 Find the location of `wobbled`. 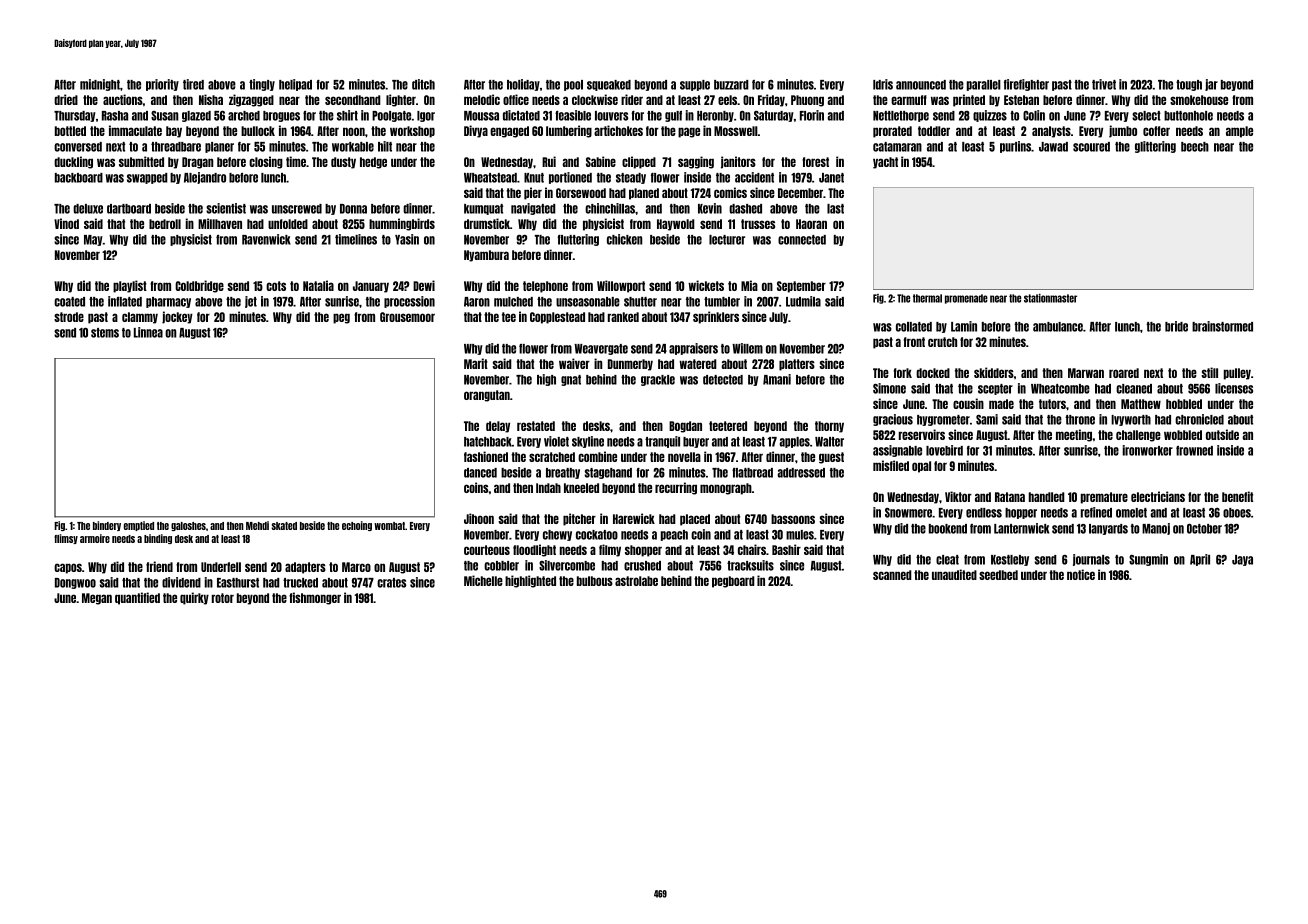

wobbled is located at coordinates (1183, 435).
